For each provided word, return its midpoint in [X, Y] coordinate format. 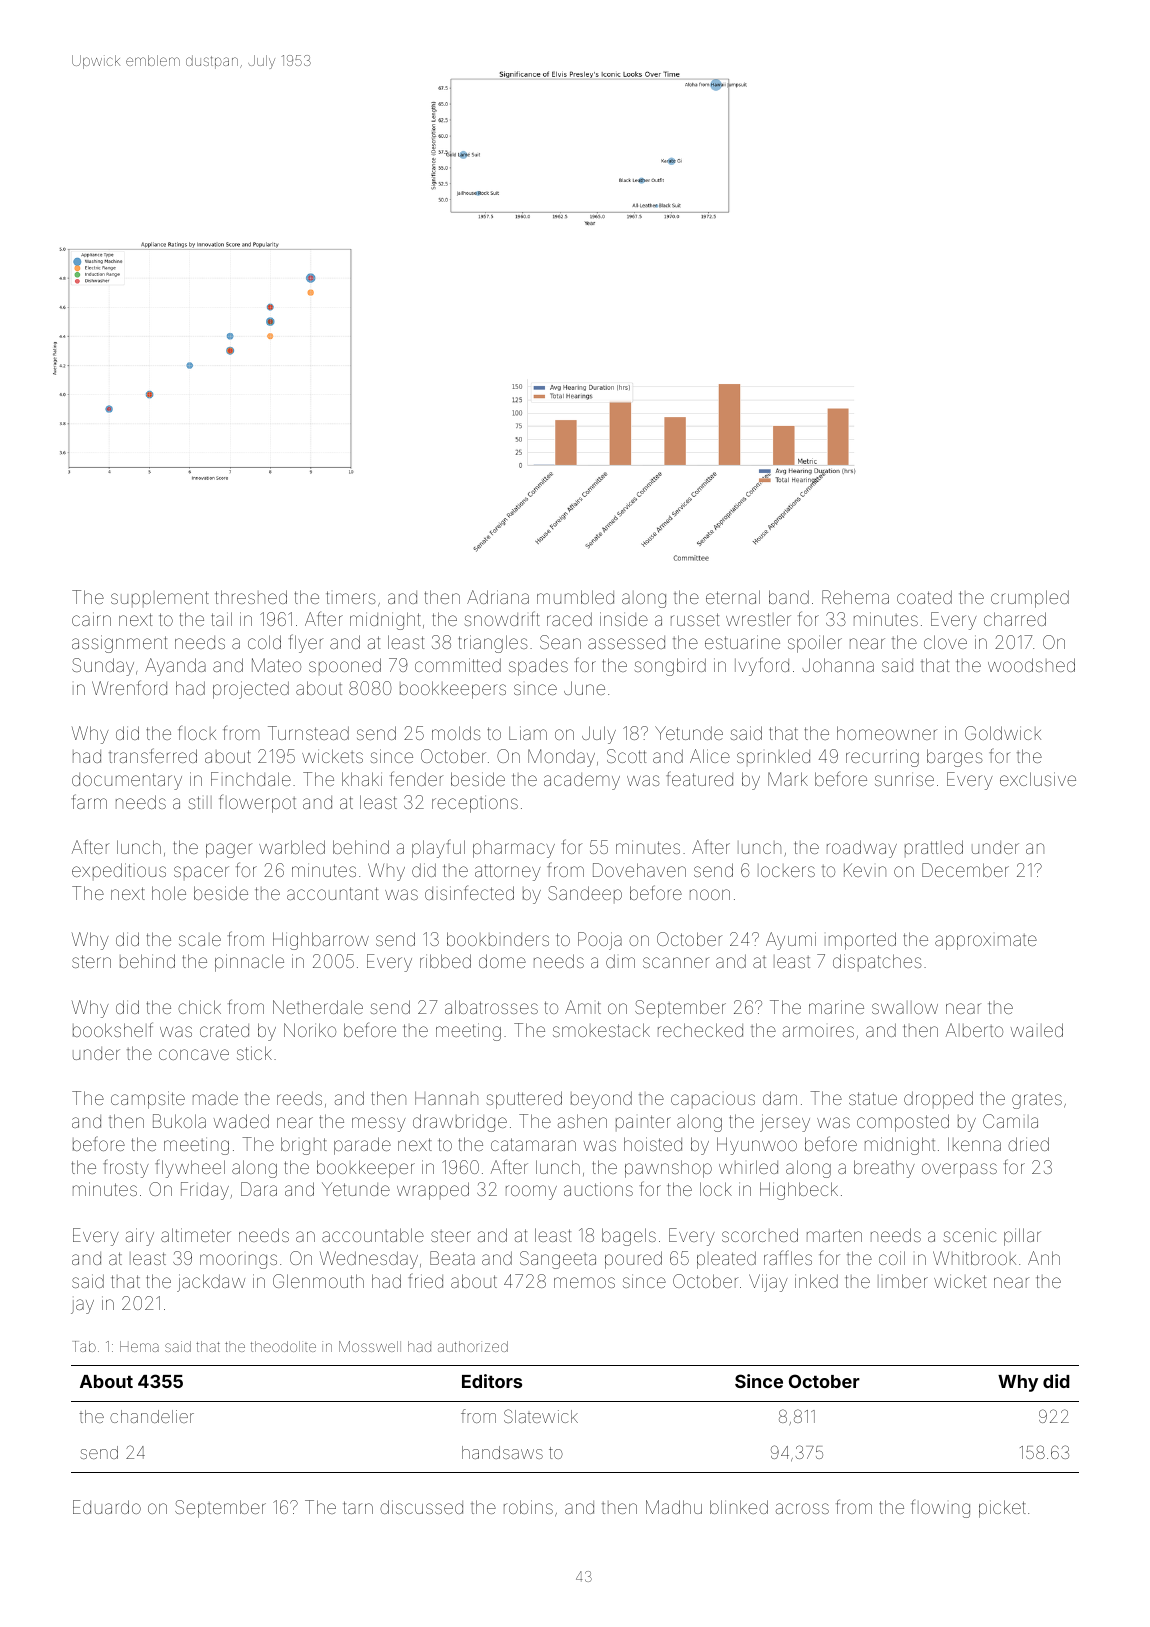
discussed [421, 1507]
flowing [940, 1508]
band [789, 597]
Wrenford [129, 687]
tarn [358, 1507]
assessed [626, 642]
